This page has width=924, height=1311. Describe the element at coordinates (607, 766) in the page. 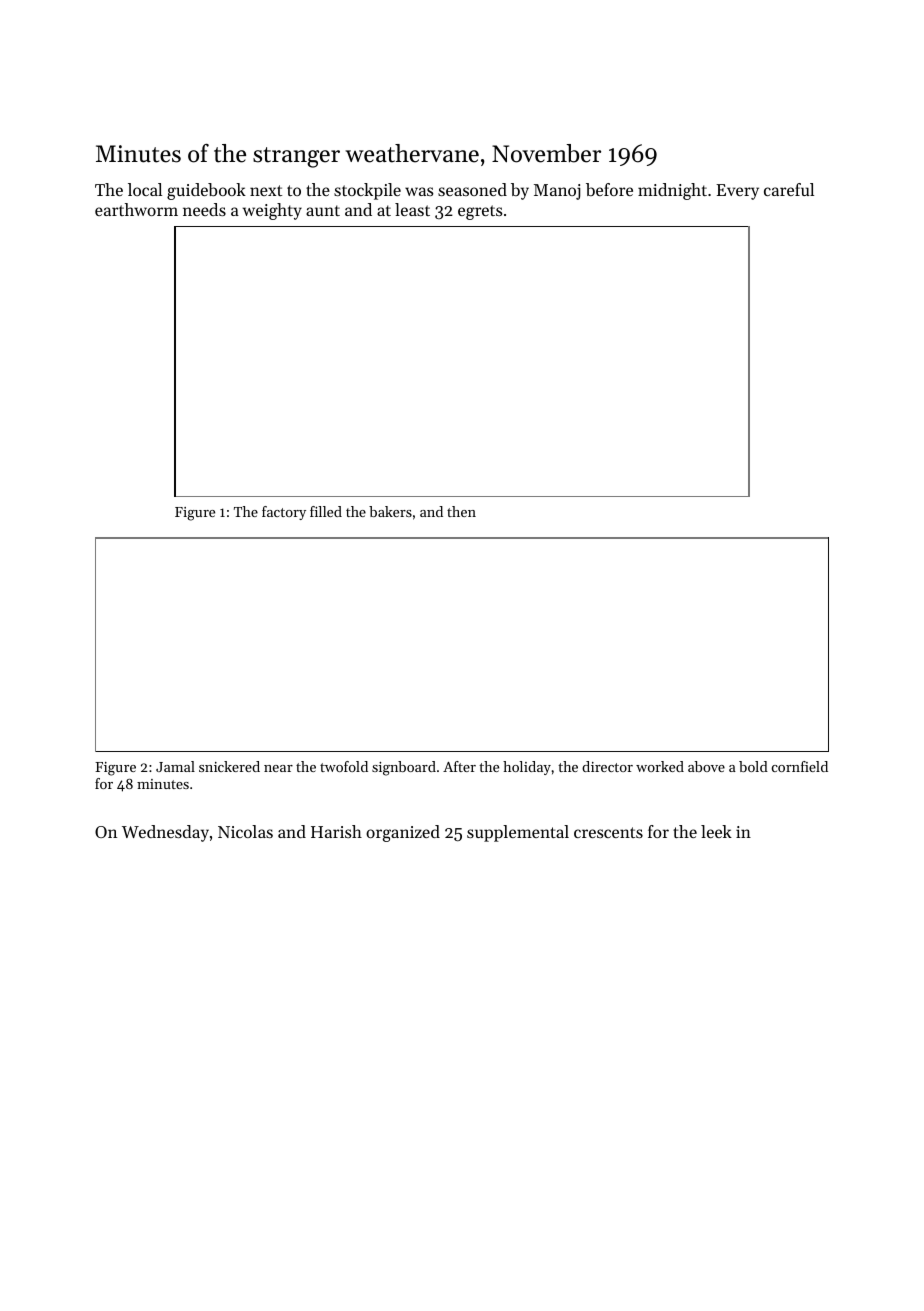

I see `director` at that location.
